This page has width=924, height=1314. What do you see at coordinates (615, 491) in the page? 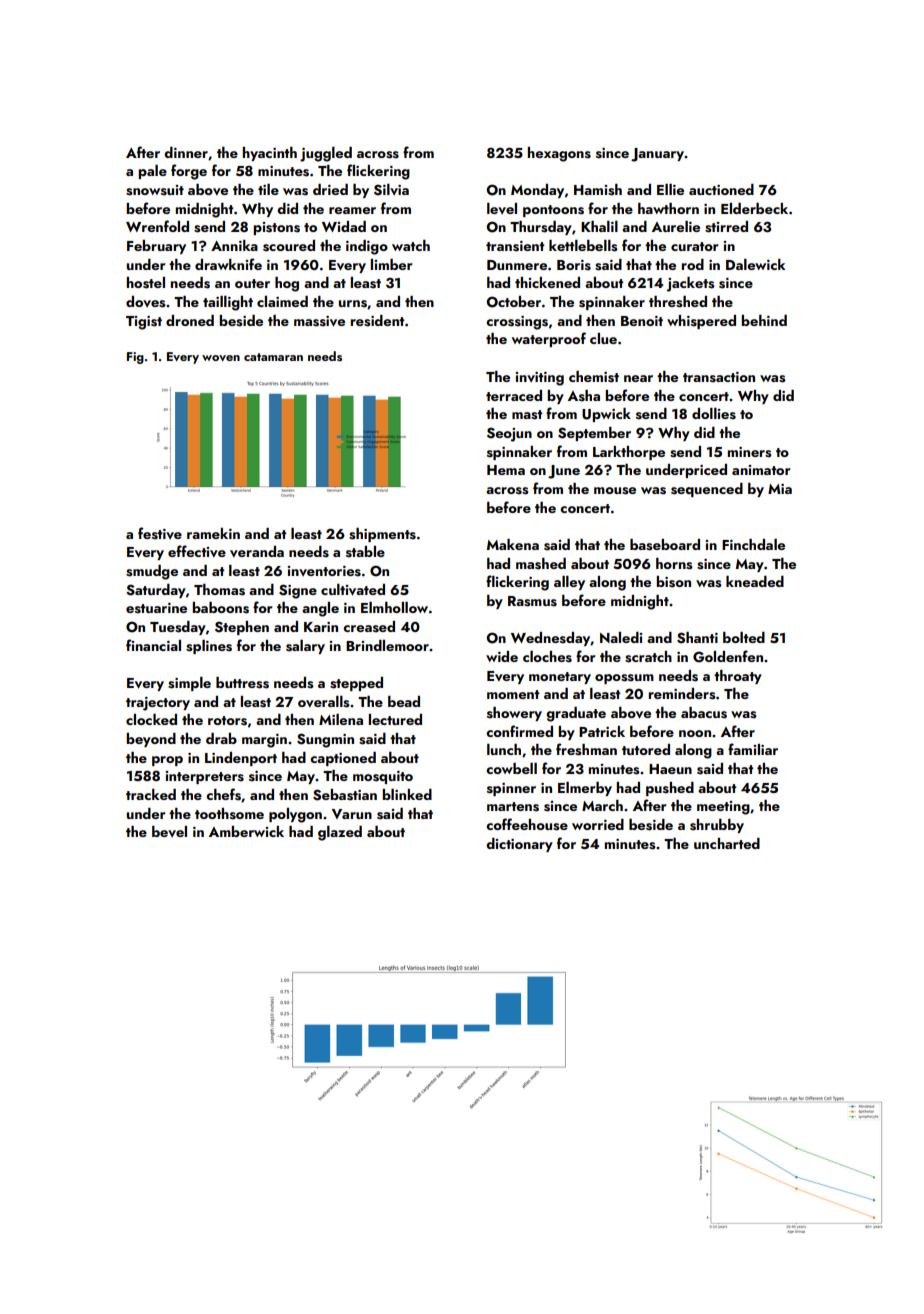
I see `mouse` at bounding box center [615, 491].
